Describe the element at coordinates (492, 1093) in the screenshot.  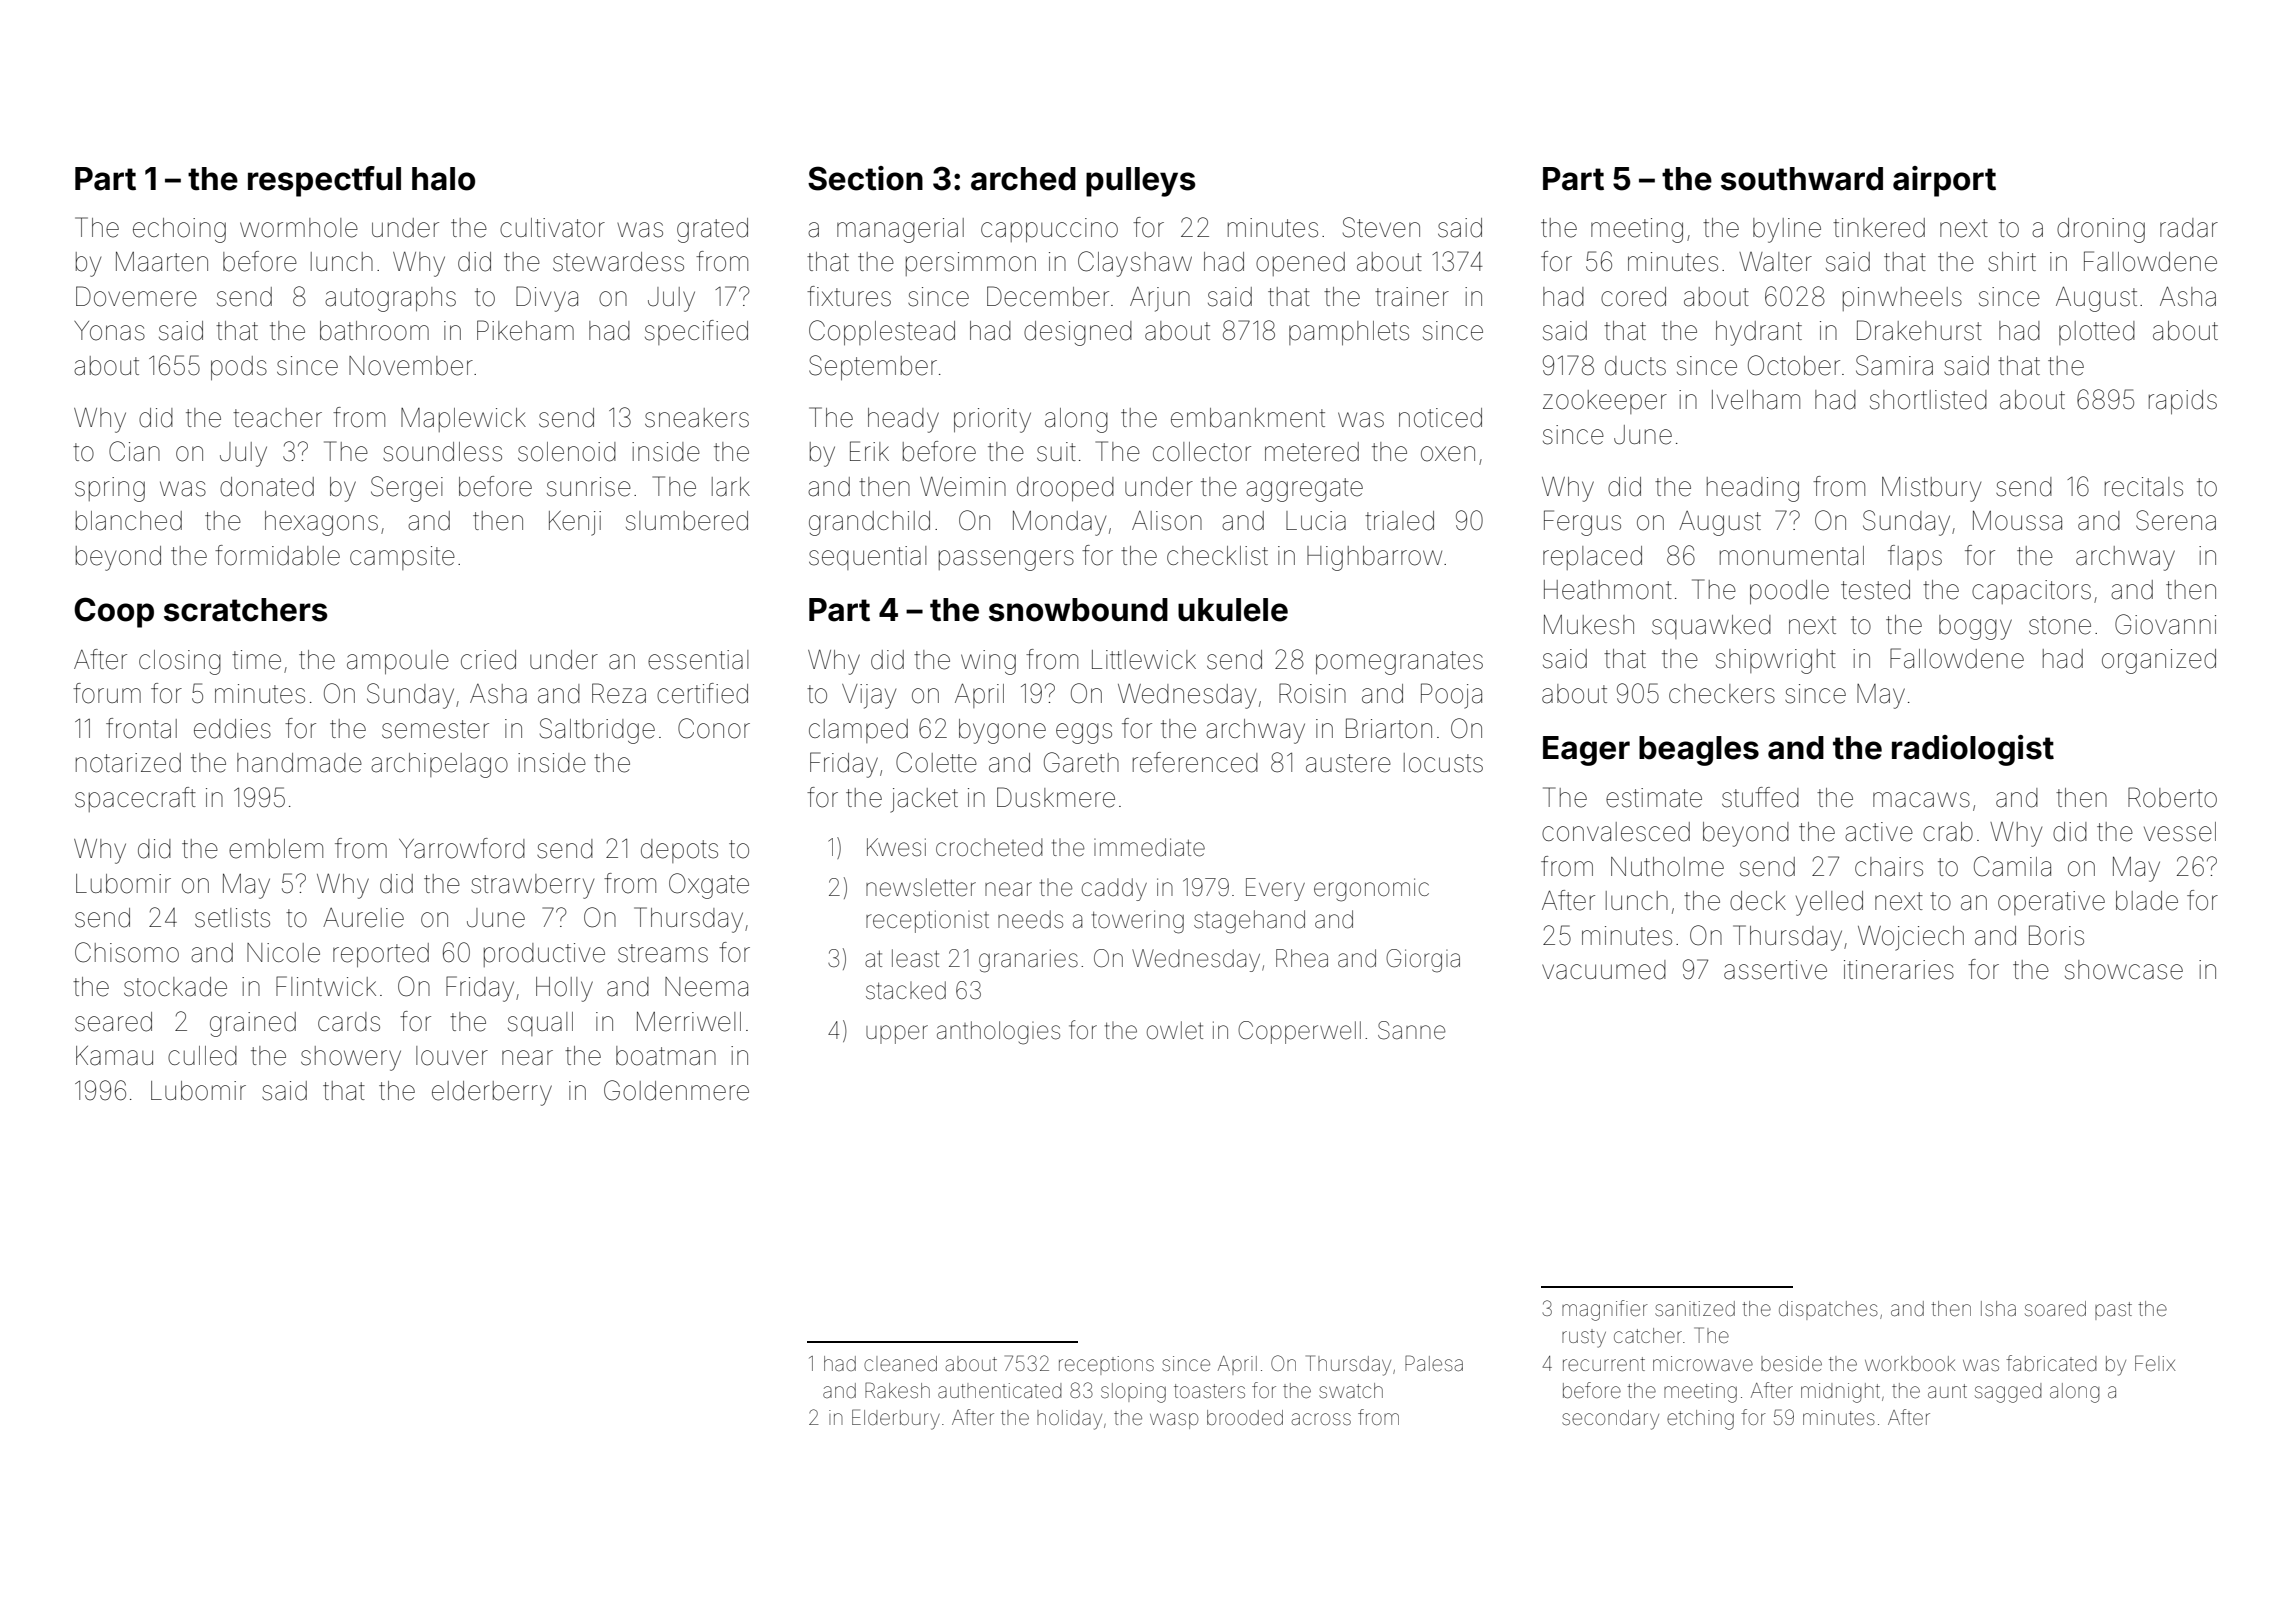
I see `elderberry` at that location.
